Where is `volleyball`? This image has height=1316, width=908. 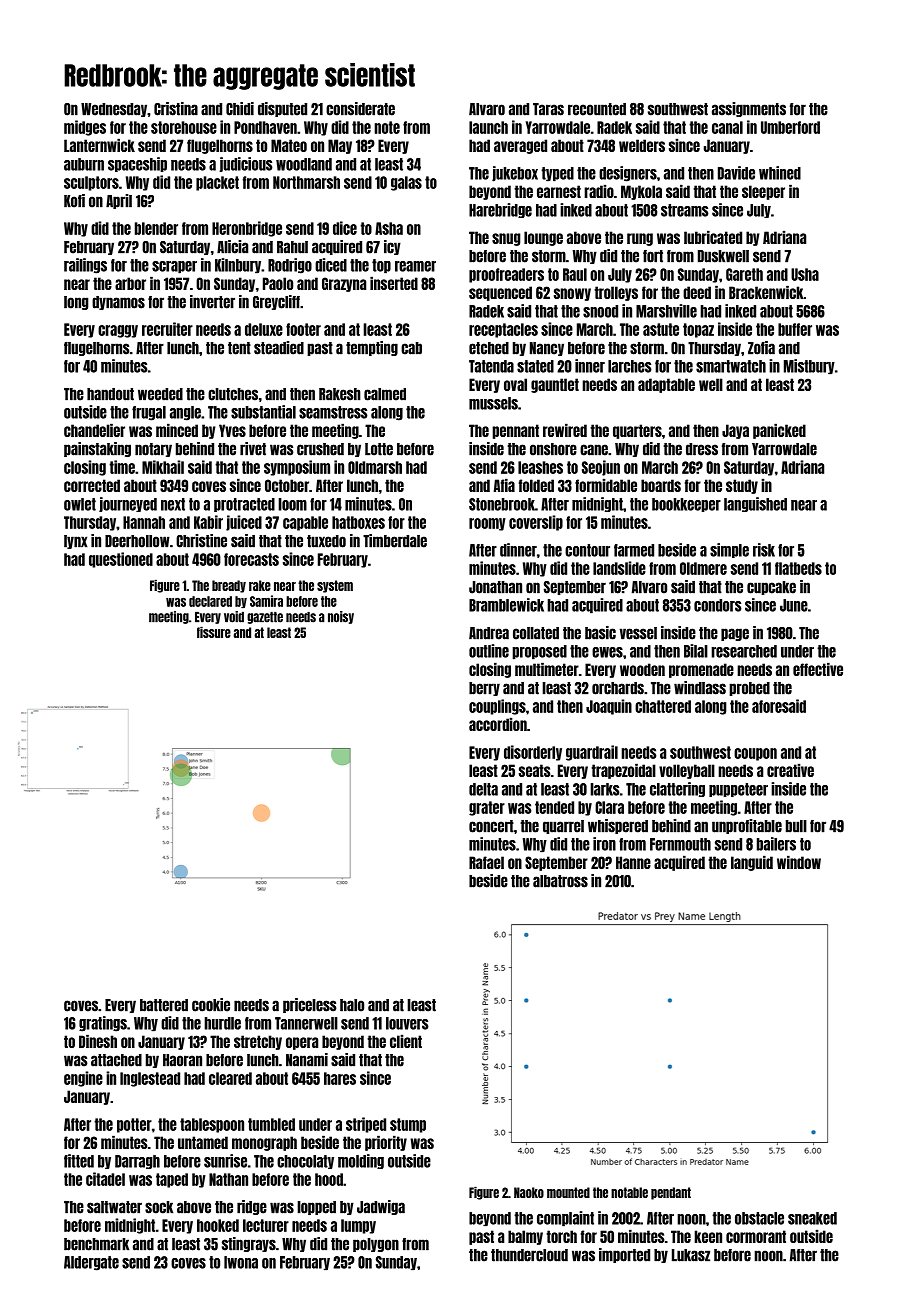 volleyball is located at coordinates (687, 771).
